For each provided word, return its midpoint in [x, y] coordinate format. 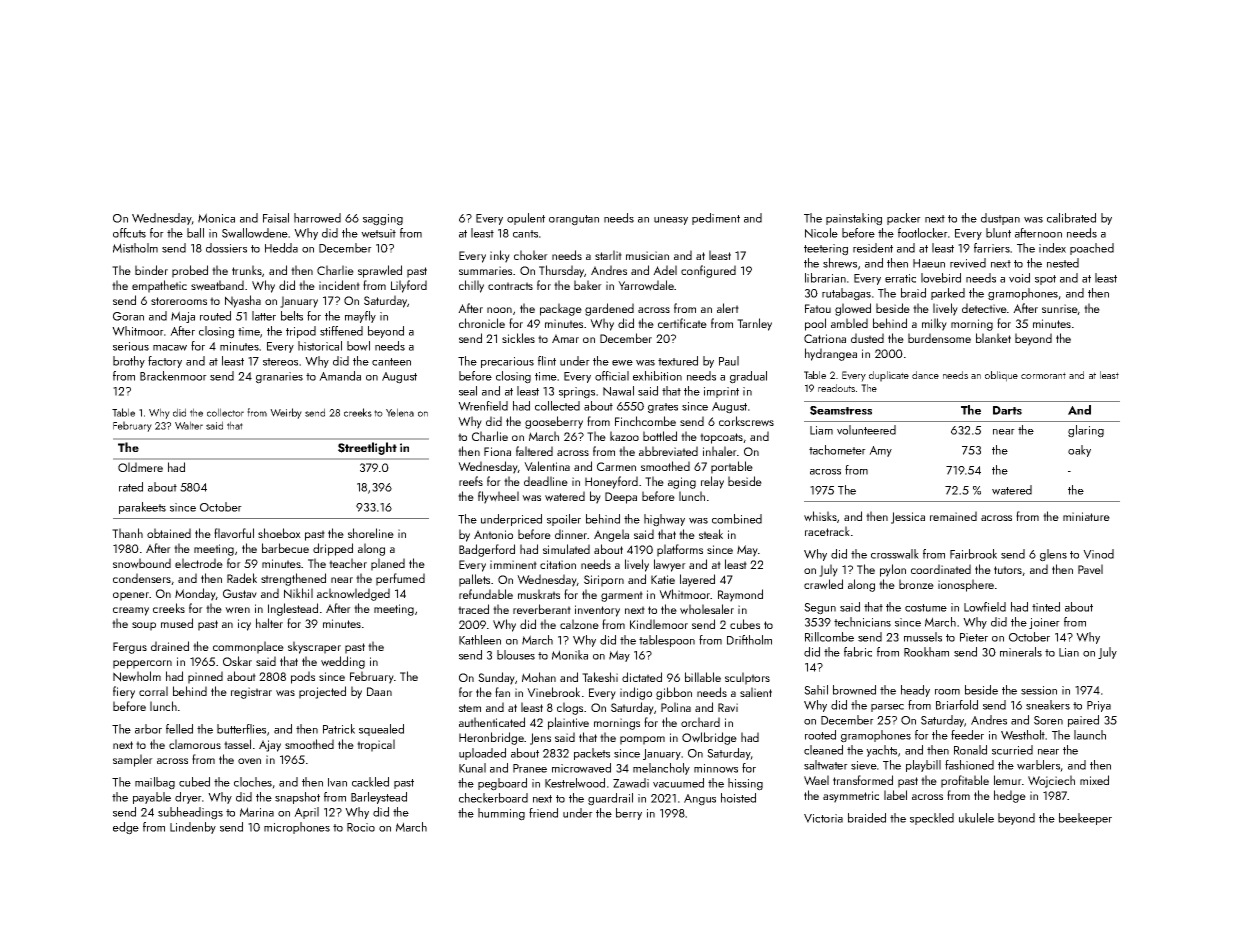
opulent [526, 219]
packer [904, 219]
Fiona [497, 451]
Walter [189, 425]
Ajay [270, 746]
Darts [1007, 410]
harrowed [317, 218]
